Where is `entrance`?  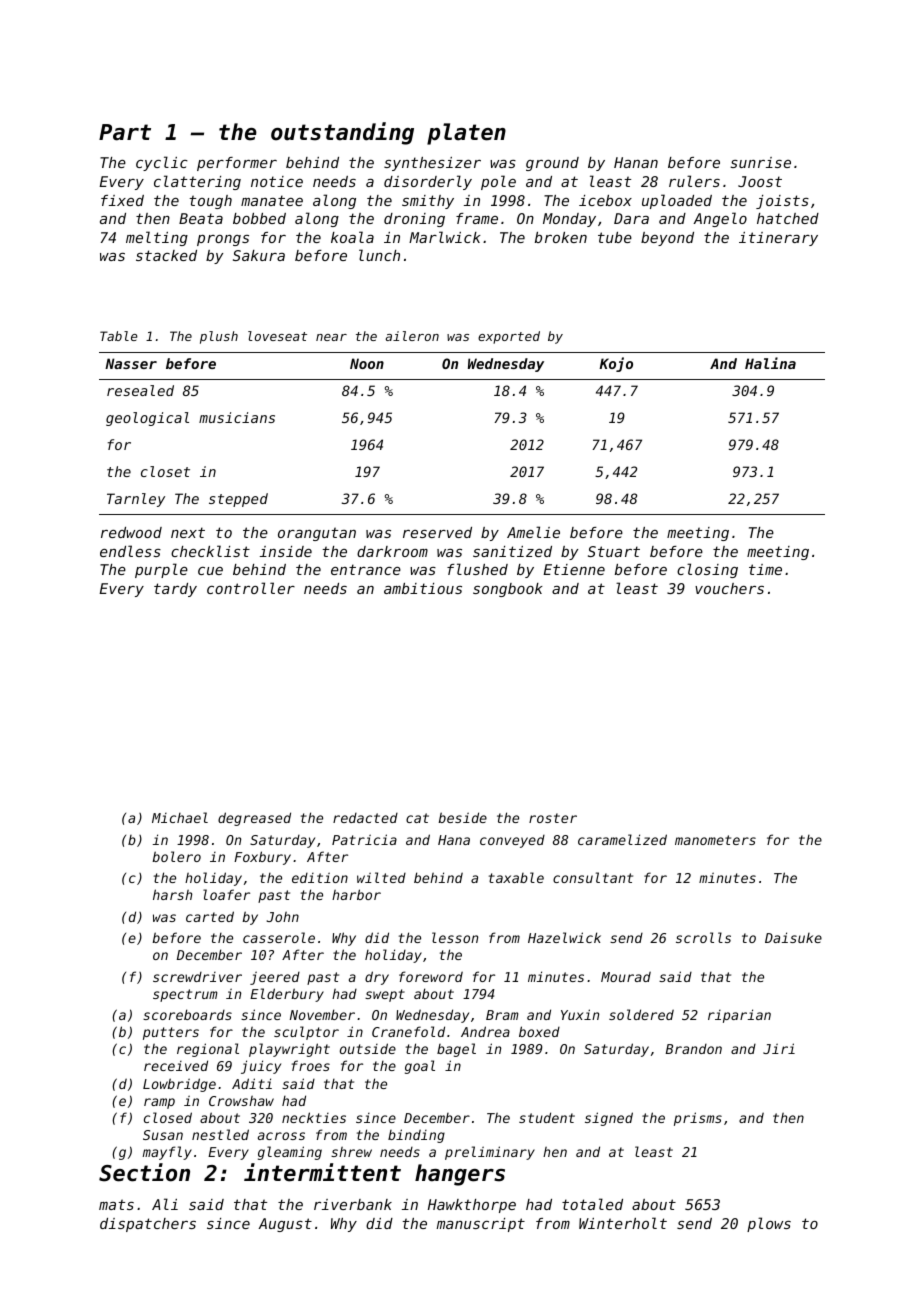
entrance is located at coordinates (366, 569).
